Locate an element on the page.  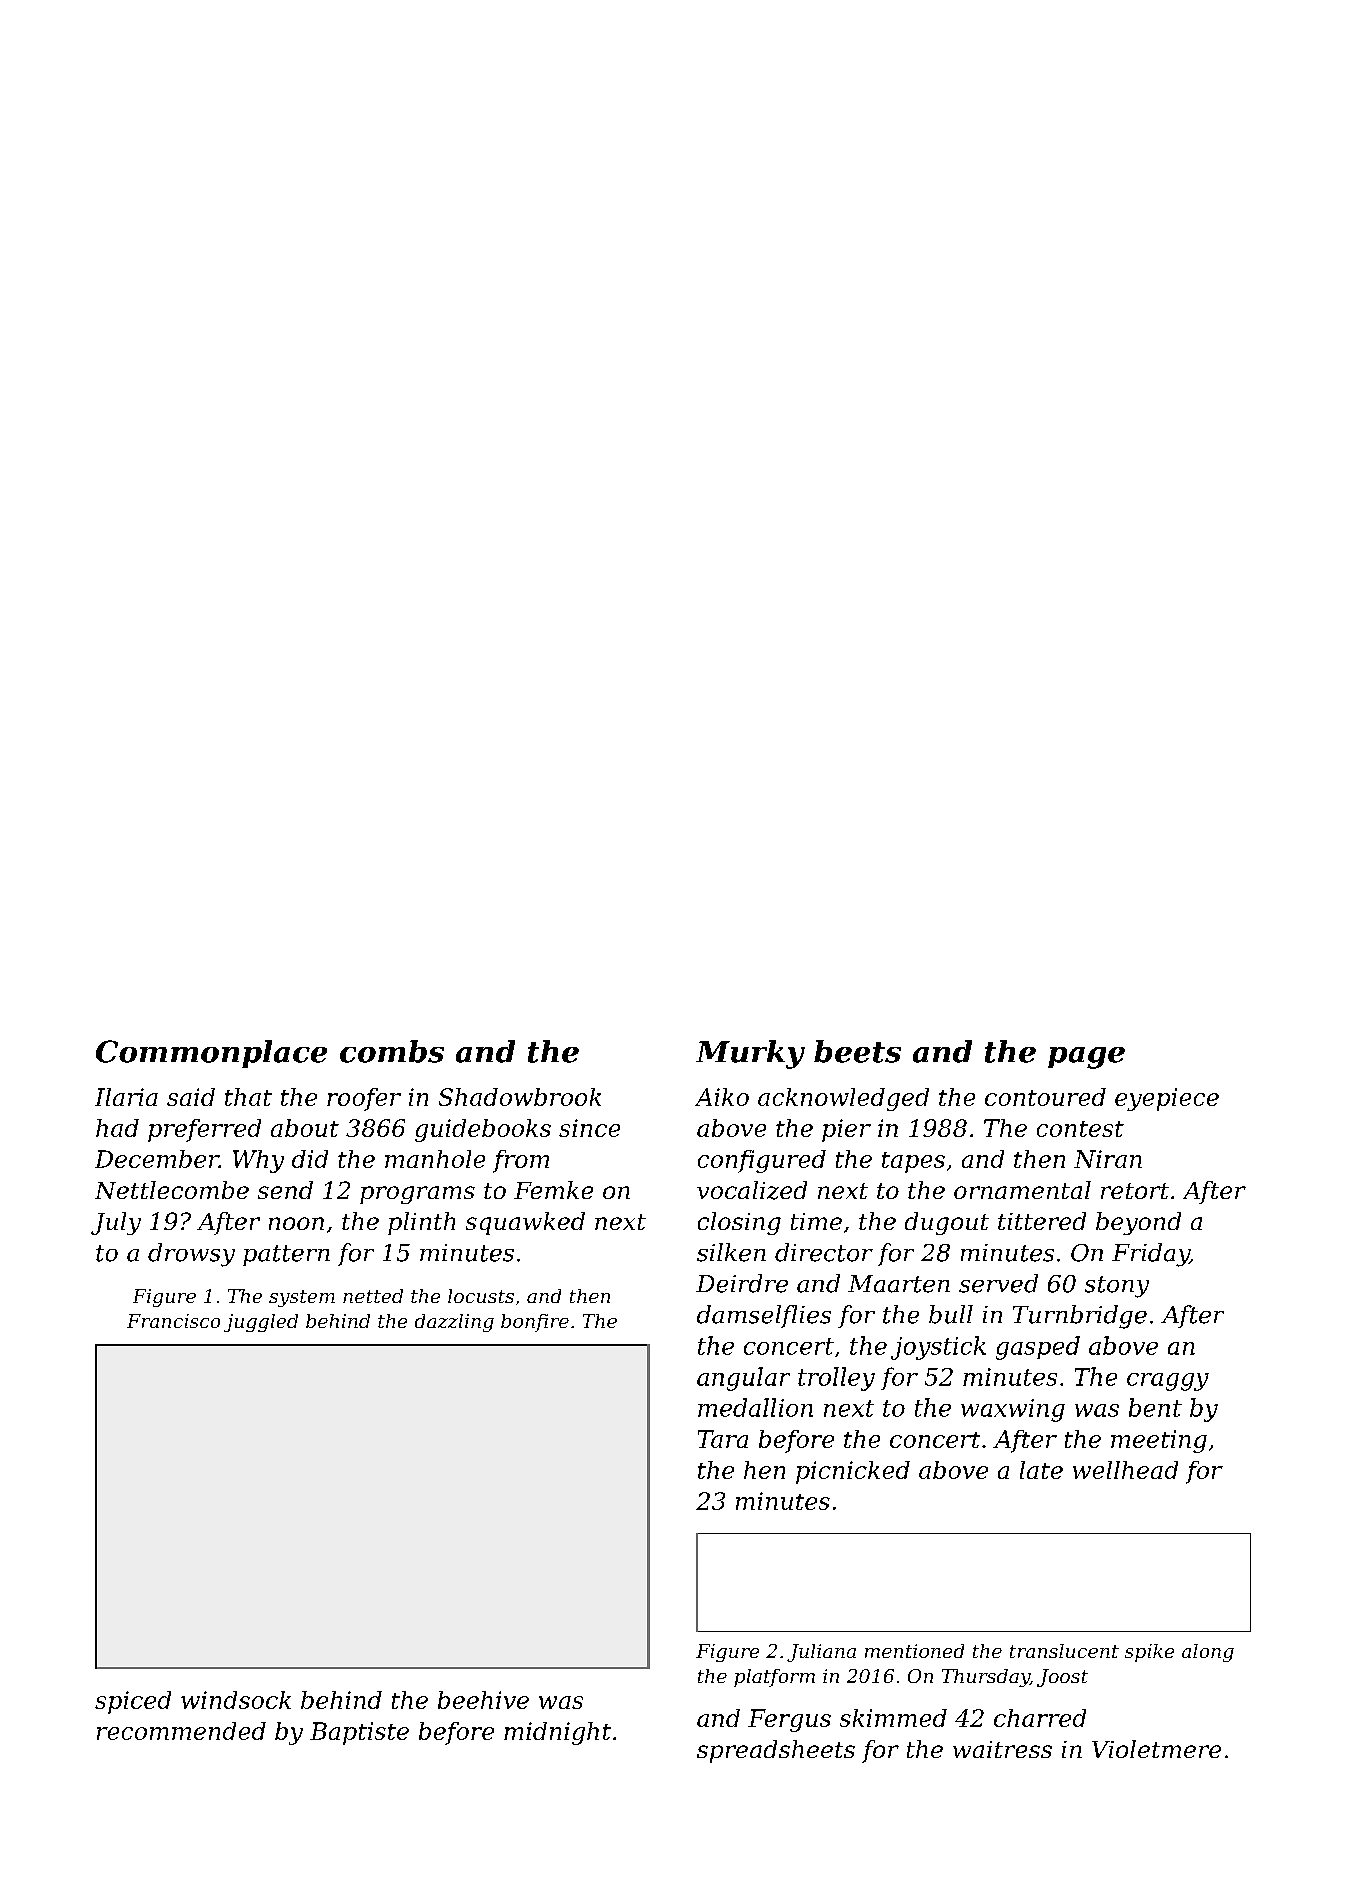
Murky is located at coordinates (750, 1054).
